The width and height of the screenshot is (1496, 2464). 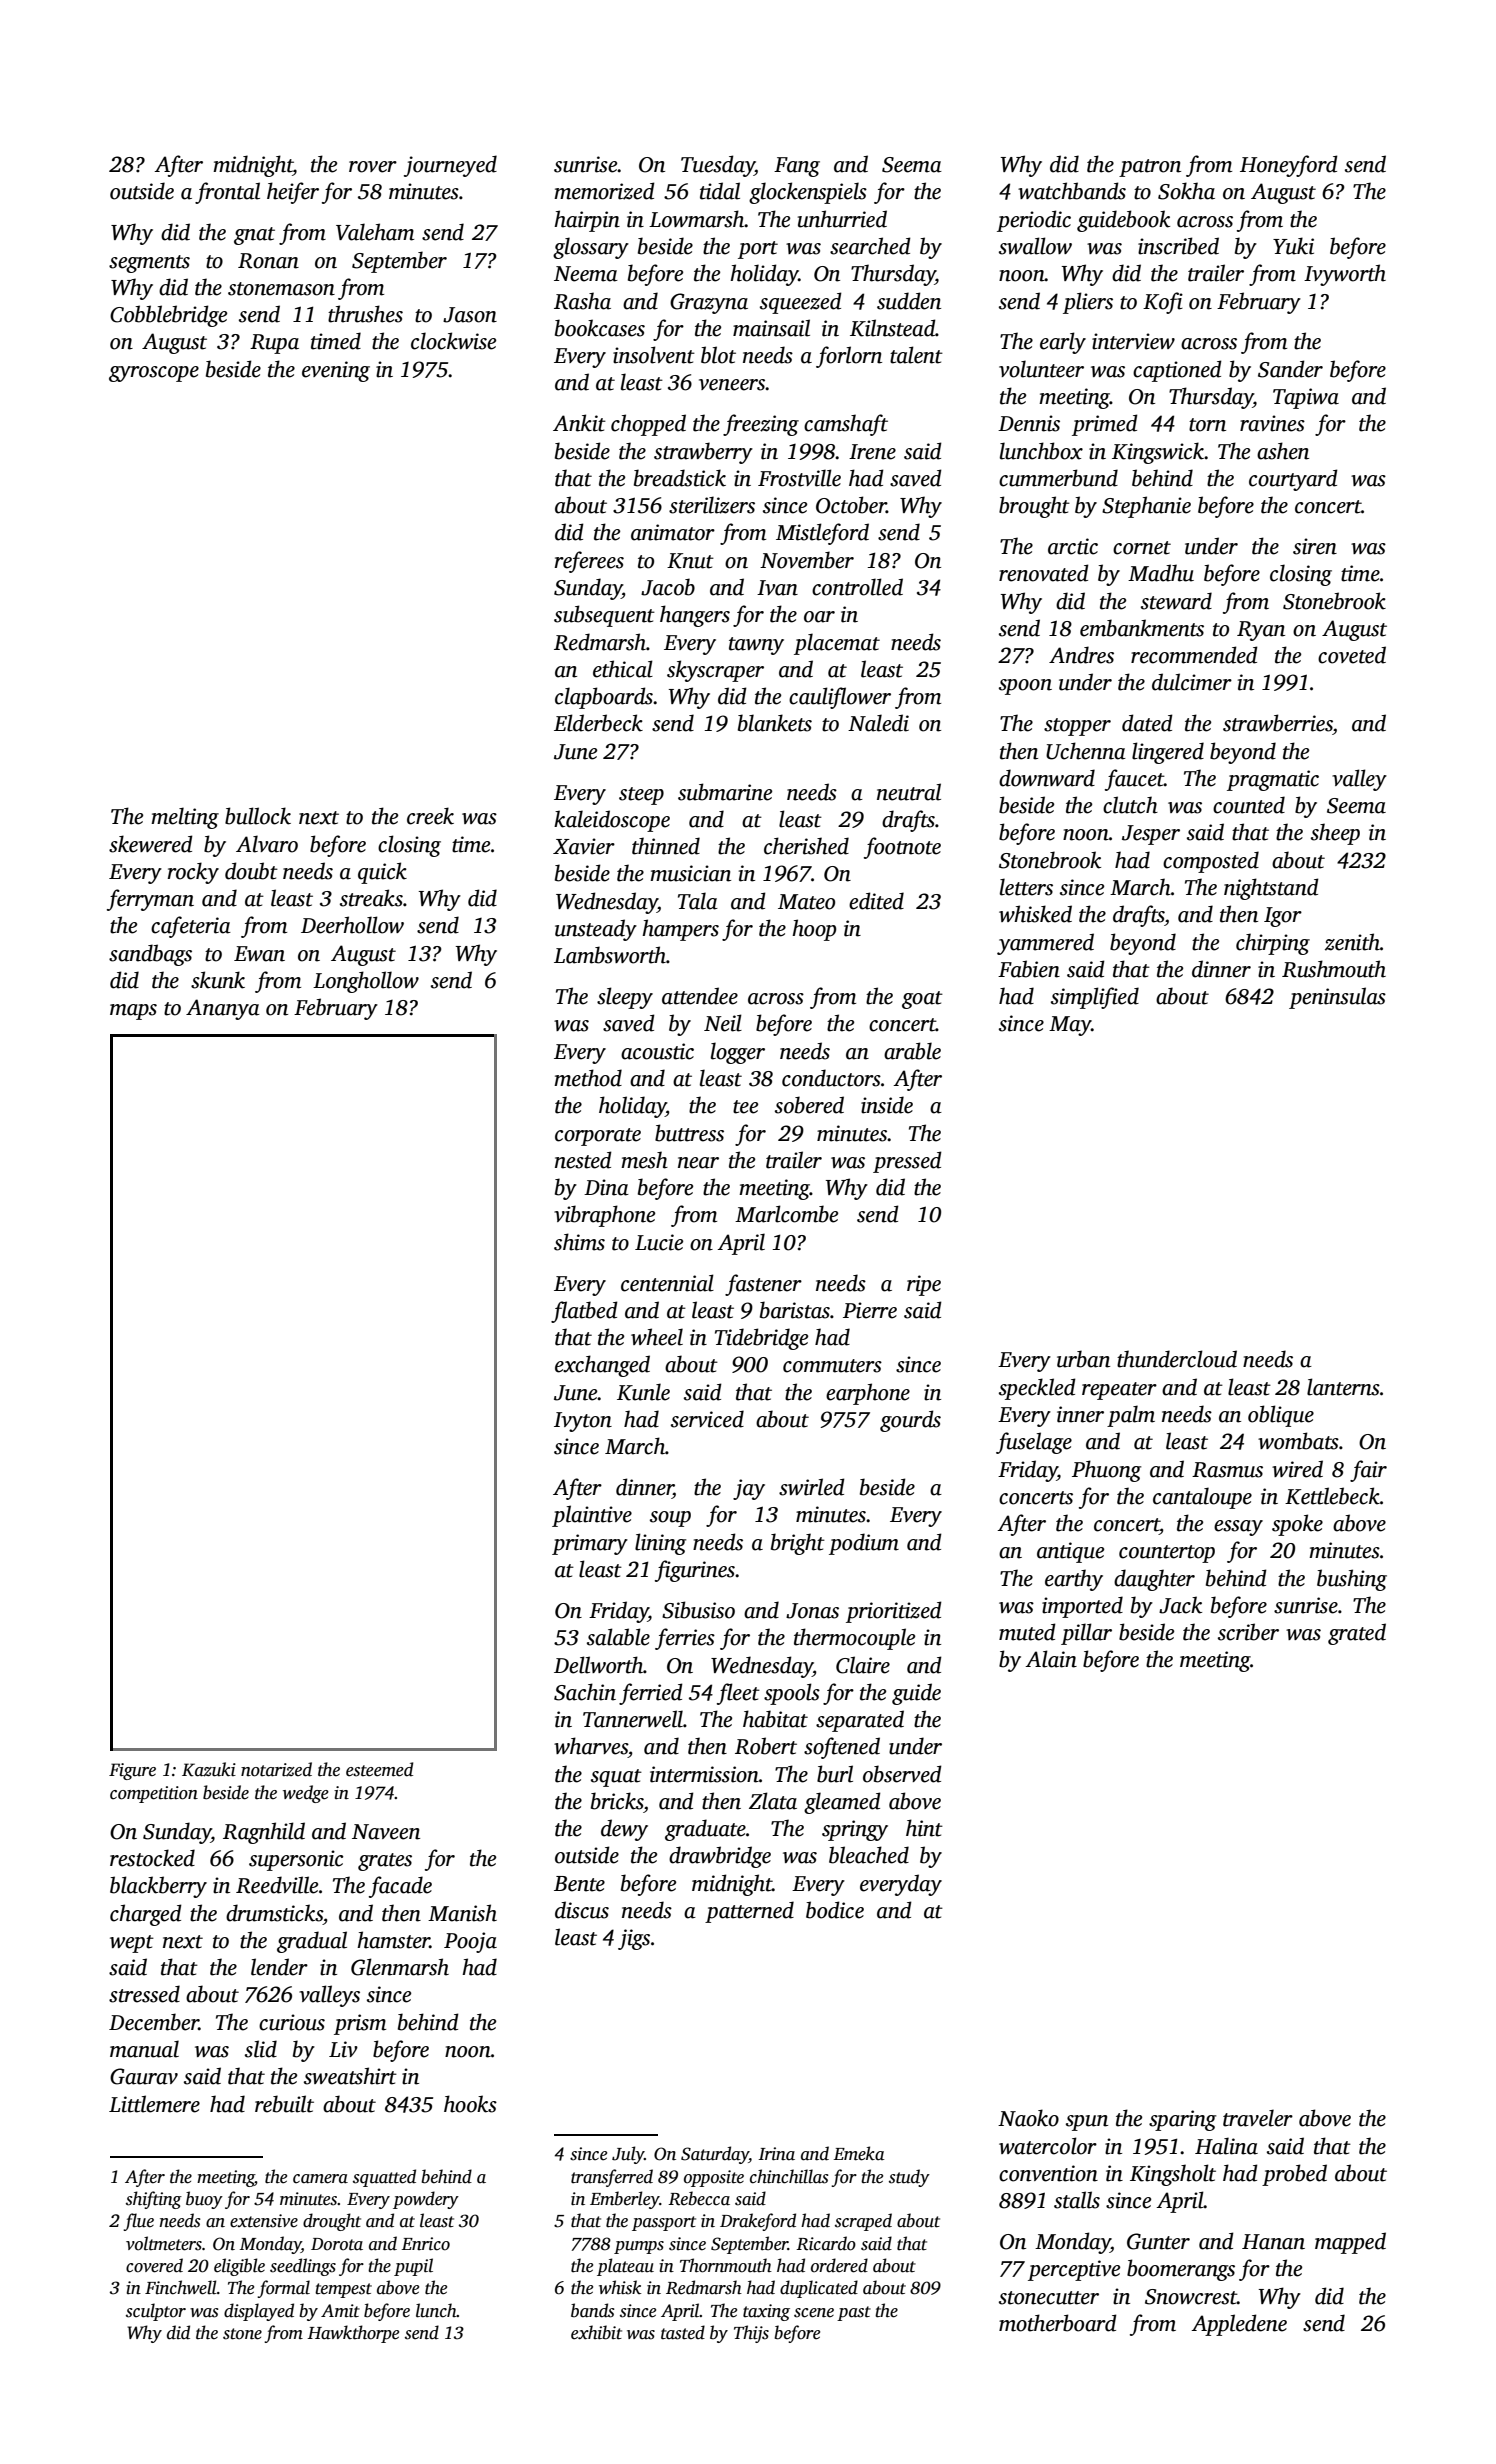 I want to click on Pierre, so click(x=870, y=1310).
